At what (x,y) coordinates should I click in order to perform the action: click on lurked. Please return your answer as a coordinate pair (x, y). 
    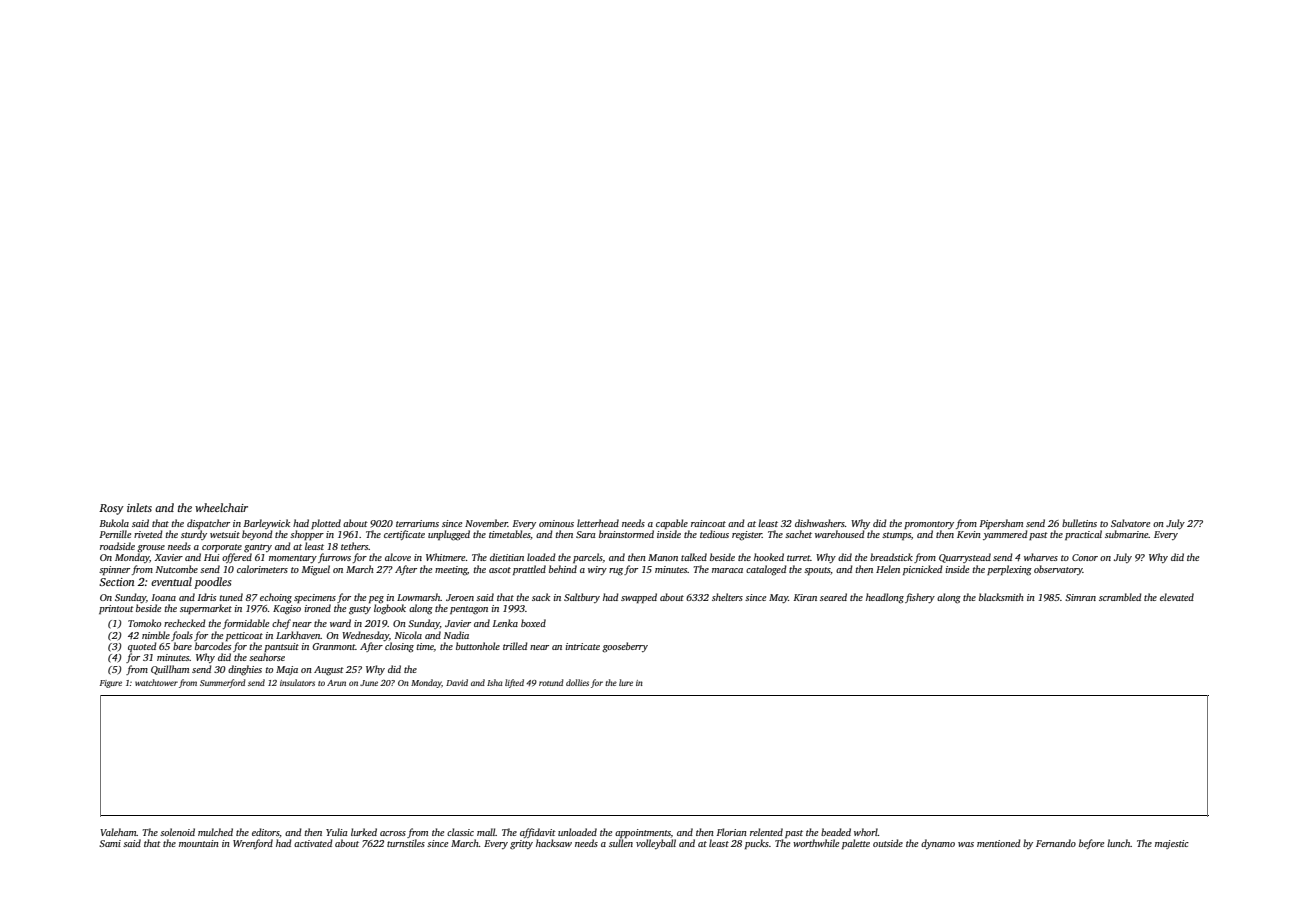
    Looking at the image, I should click on (364, 832).
